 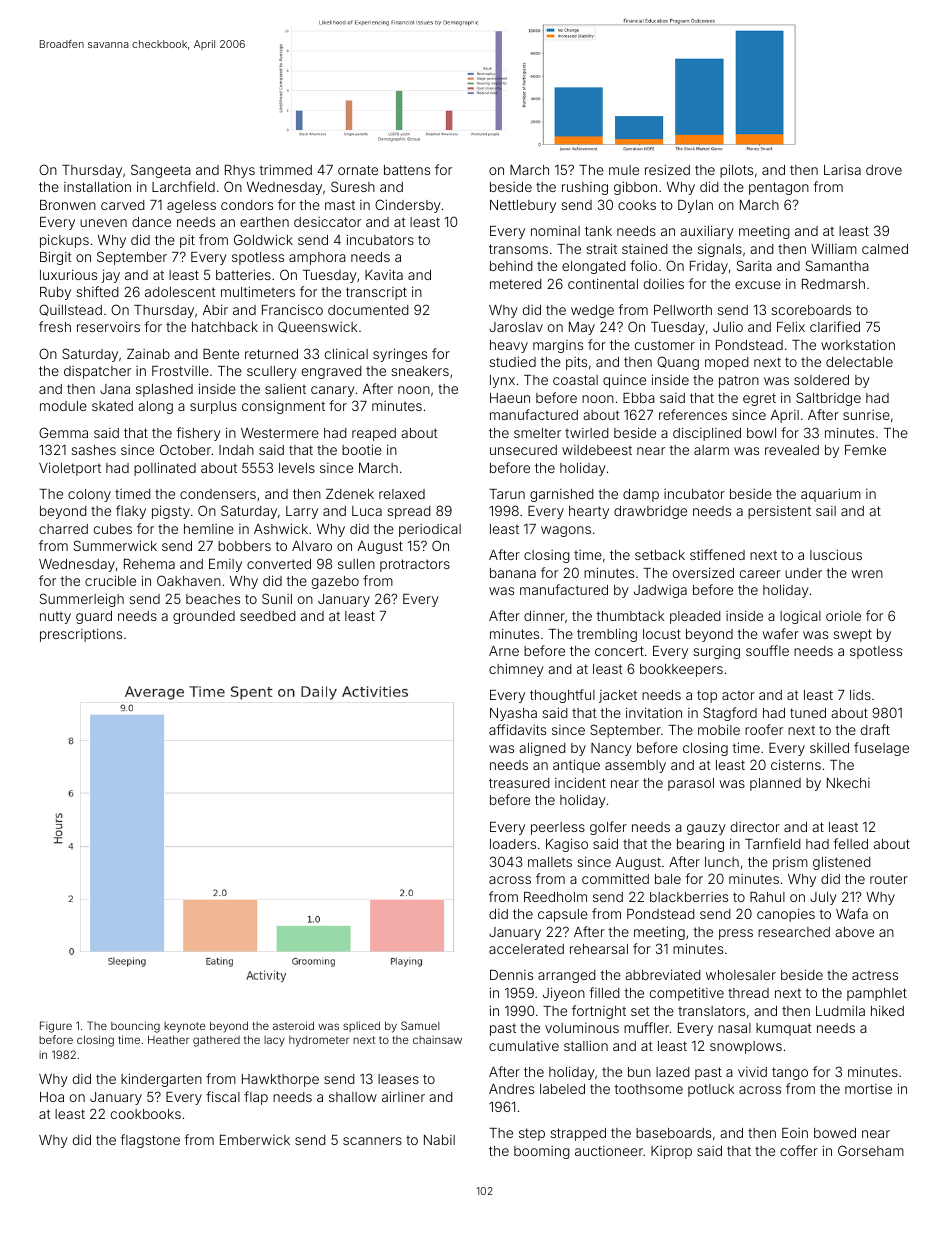 What do you see at coordinates (779, 512) in the page?
I see `persistent` at bounding box center [779, 512].
